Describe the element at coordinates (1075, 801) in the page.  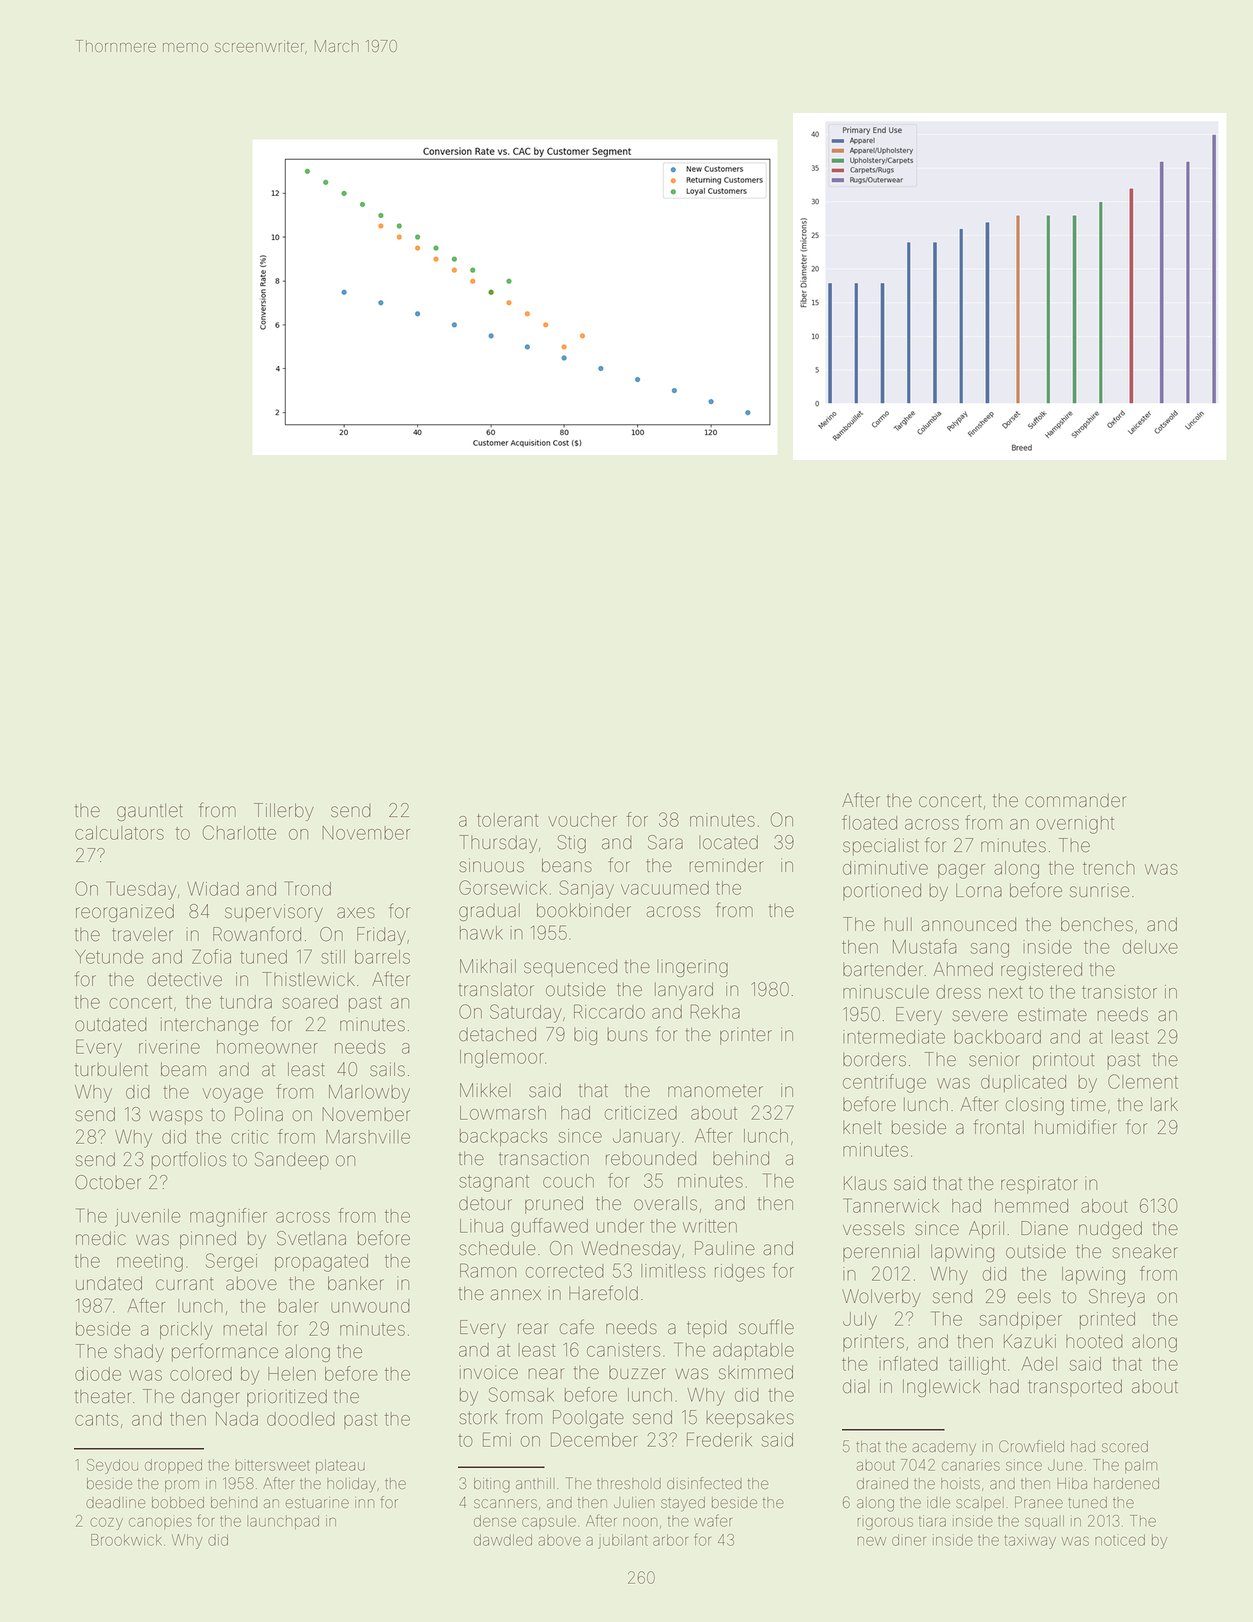
I see `commander` at that location.
